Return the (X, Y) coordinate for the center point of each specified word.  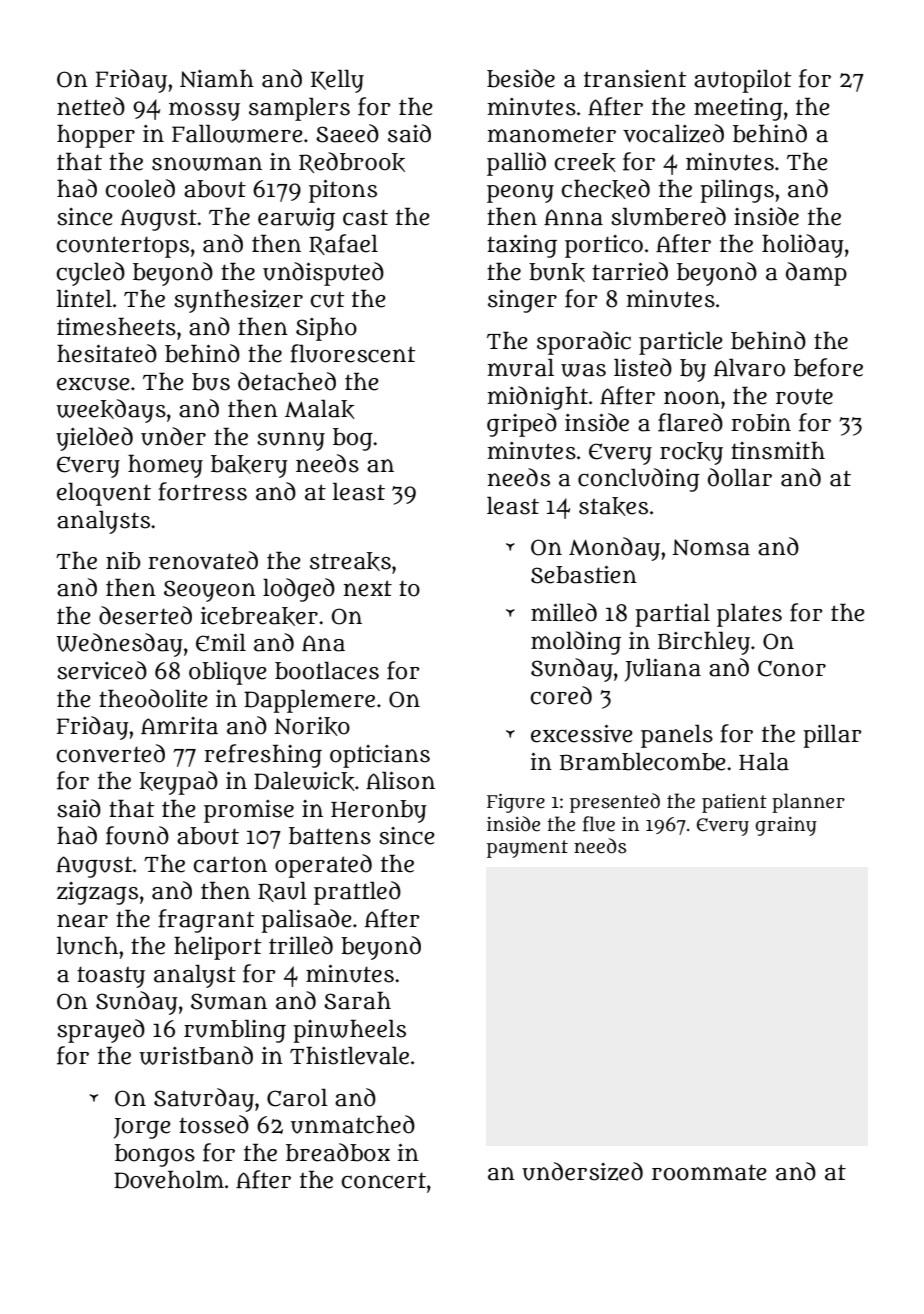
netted (91, 106)
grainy (786, 826)
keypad (178, 783)
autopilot (742, 81)
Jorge (142, 1128)
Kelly (337, 81)
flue (599, 824)
